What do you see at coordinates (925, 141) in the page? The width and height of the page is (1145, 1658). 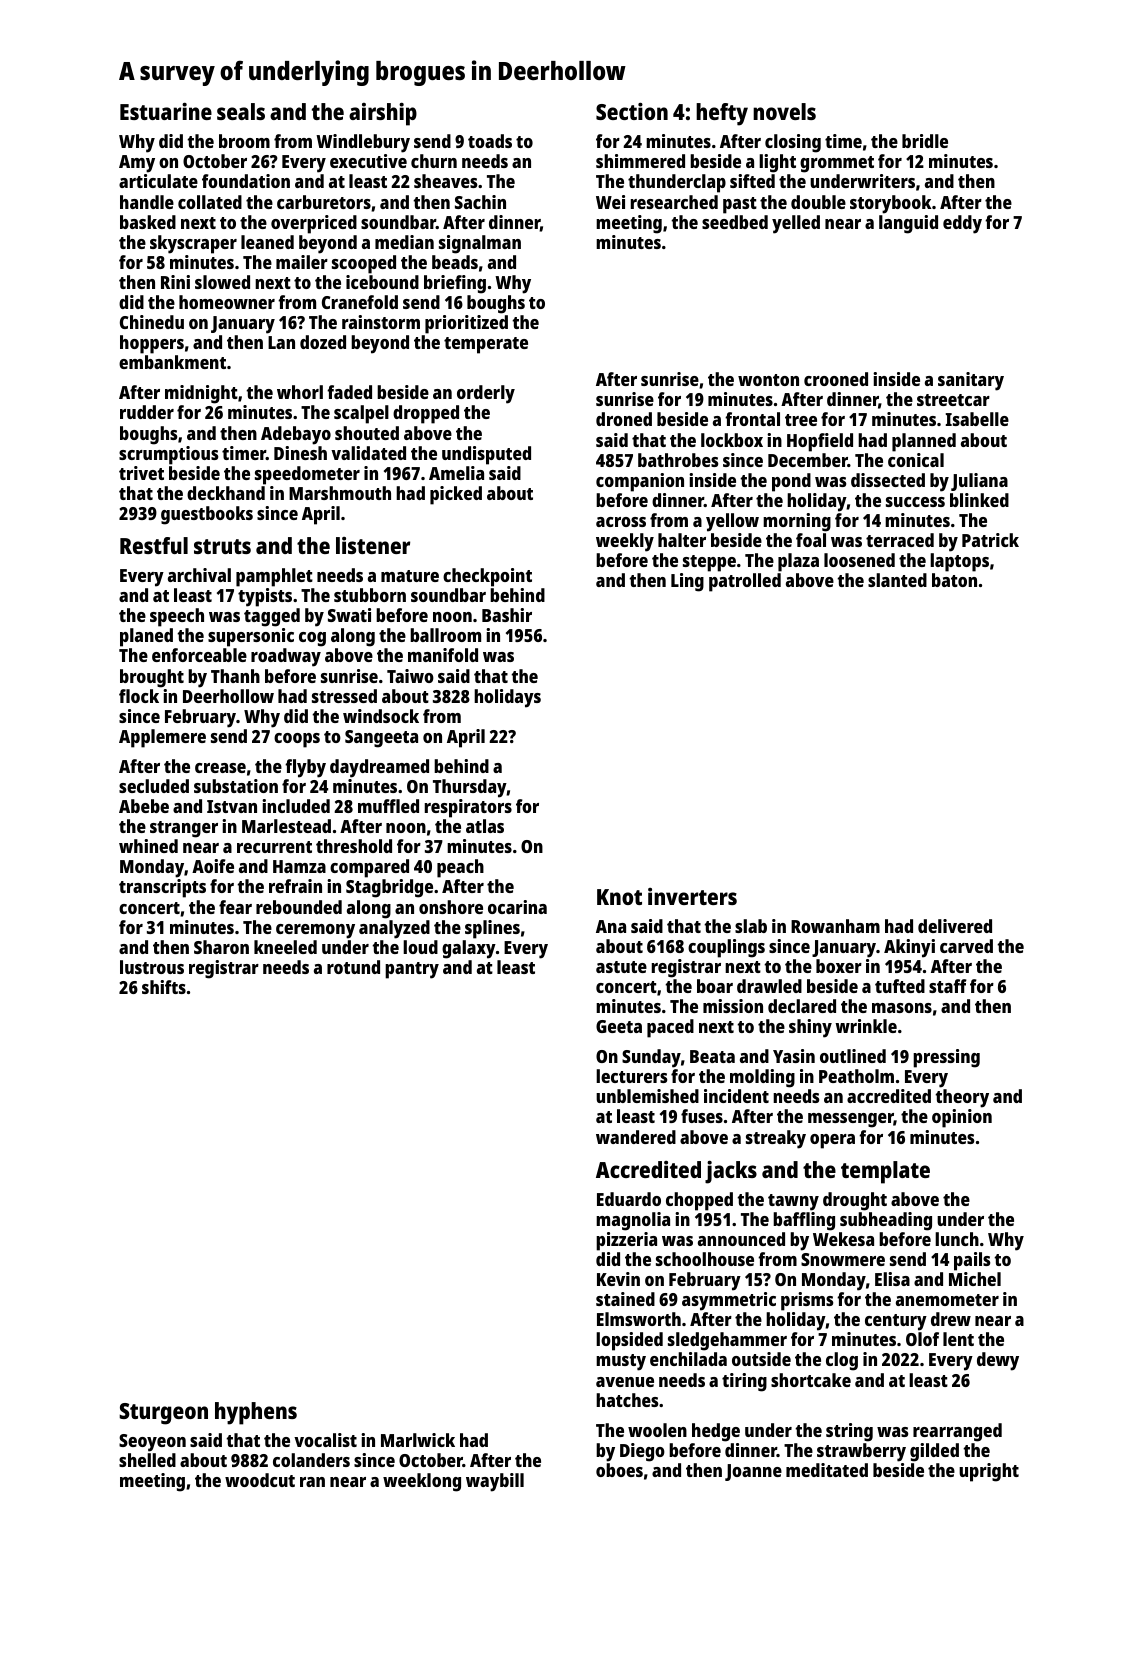 I see `bridle` at bounding box center [925, 141].
